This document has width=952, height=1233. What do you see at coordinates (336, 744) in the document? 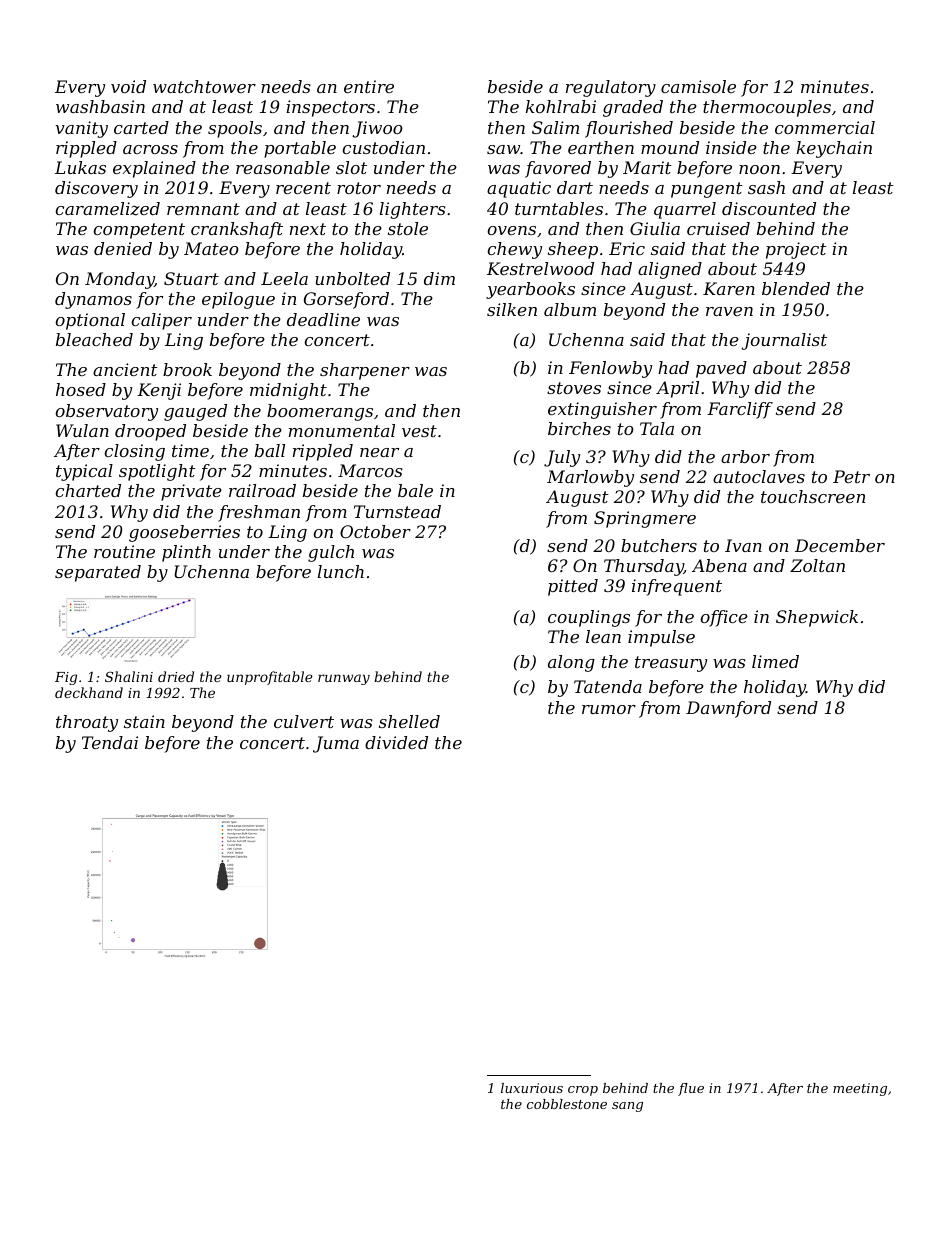
I see `Juma` at bounding box center [336, 744].
